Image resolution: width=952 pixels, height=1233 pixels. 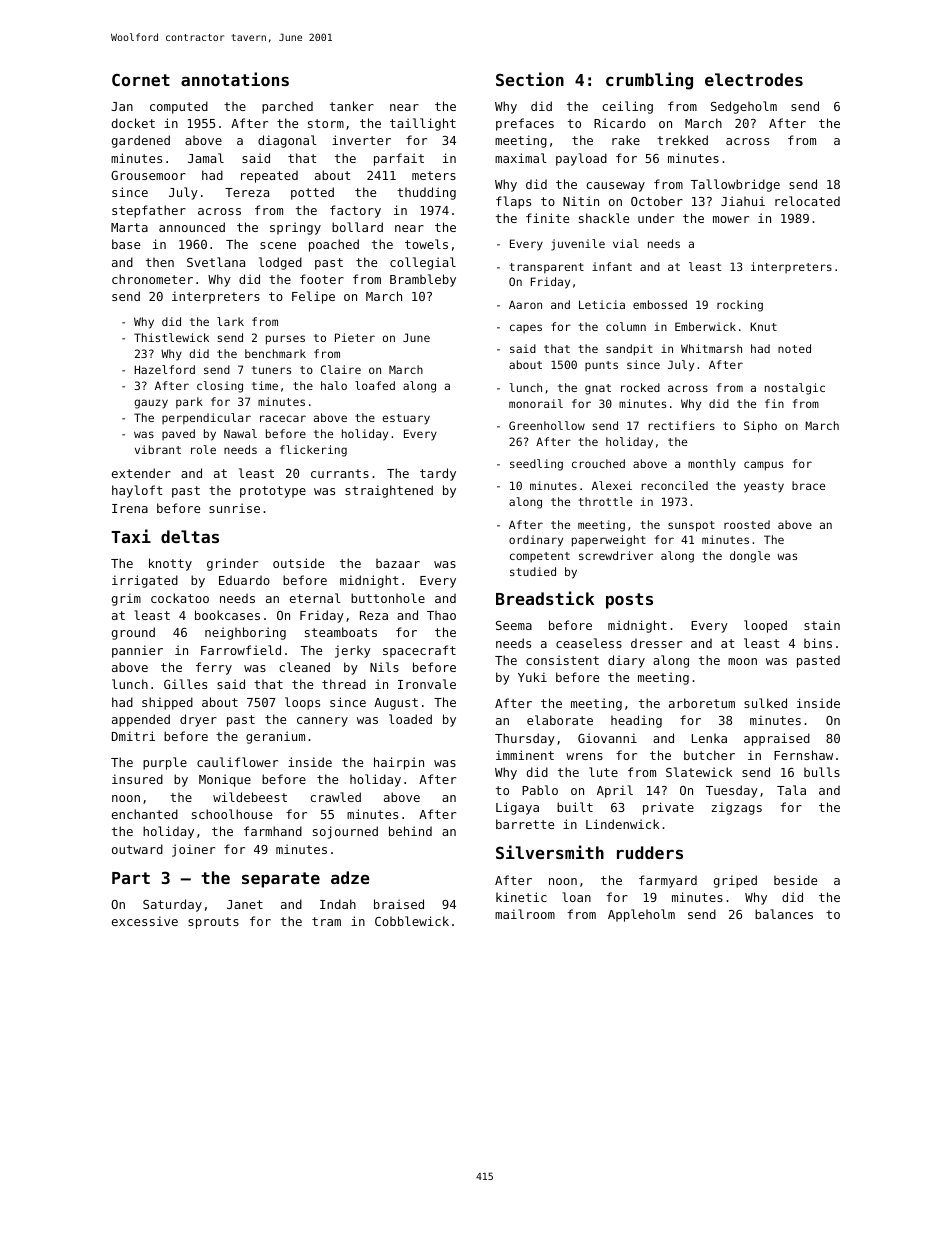 What do you see at coordinates (131, 536) in the screenshot?
I see `Taxi` at bounding box center [131, 536].
